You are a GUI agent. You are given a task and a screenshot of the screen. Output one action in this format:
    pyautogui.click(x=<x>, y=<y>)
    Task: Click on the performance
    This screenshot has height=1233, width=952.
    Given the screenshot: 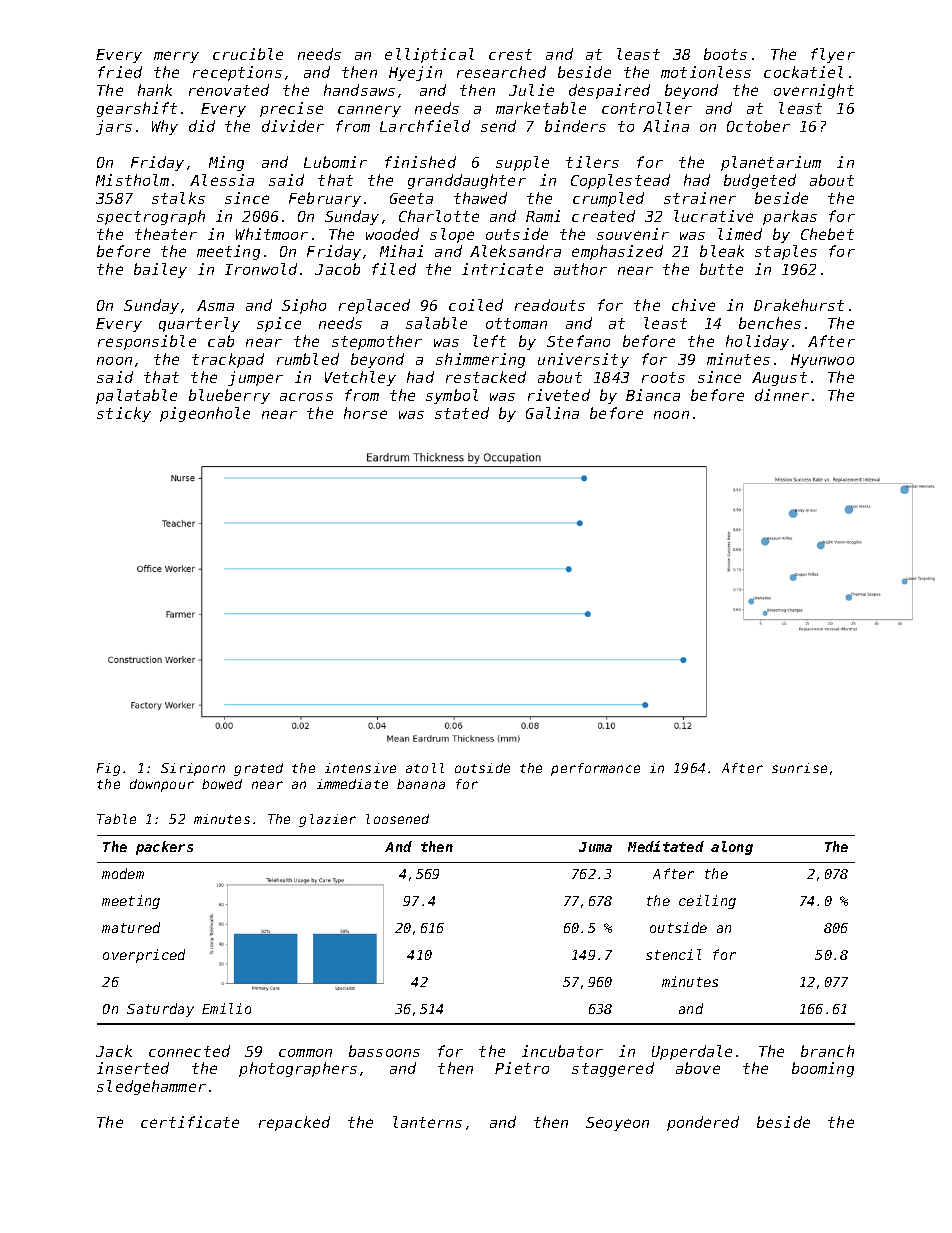 What is the action you would take?
    pyautogui.click(x=595, y=769)
